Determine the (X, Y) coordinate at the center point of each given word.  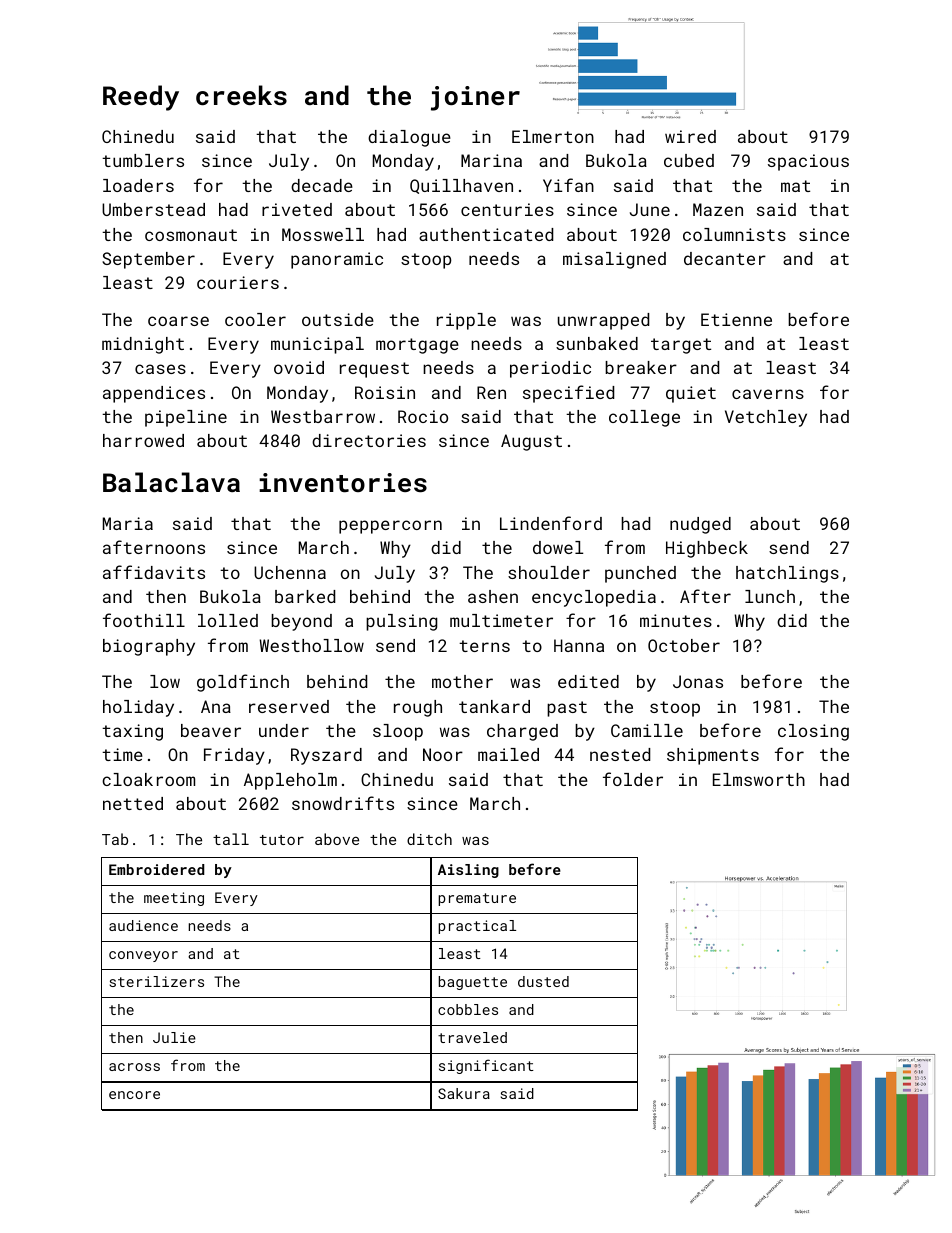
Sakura (464, 1093)
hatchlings (787, 574)
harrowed (143, 440)
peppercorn (390, 527)
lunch (770, 596)
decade (322, 185)
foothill (144, 620)
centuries (507, 209)
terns (484, 646)
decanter (725, 258)
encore (134, 1095)
